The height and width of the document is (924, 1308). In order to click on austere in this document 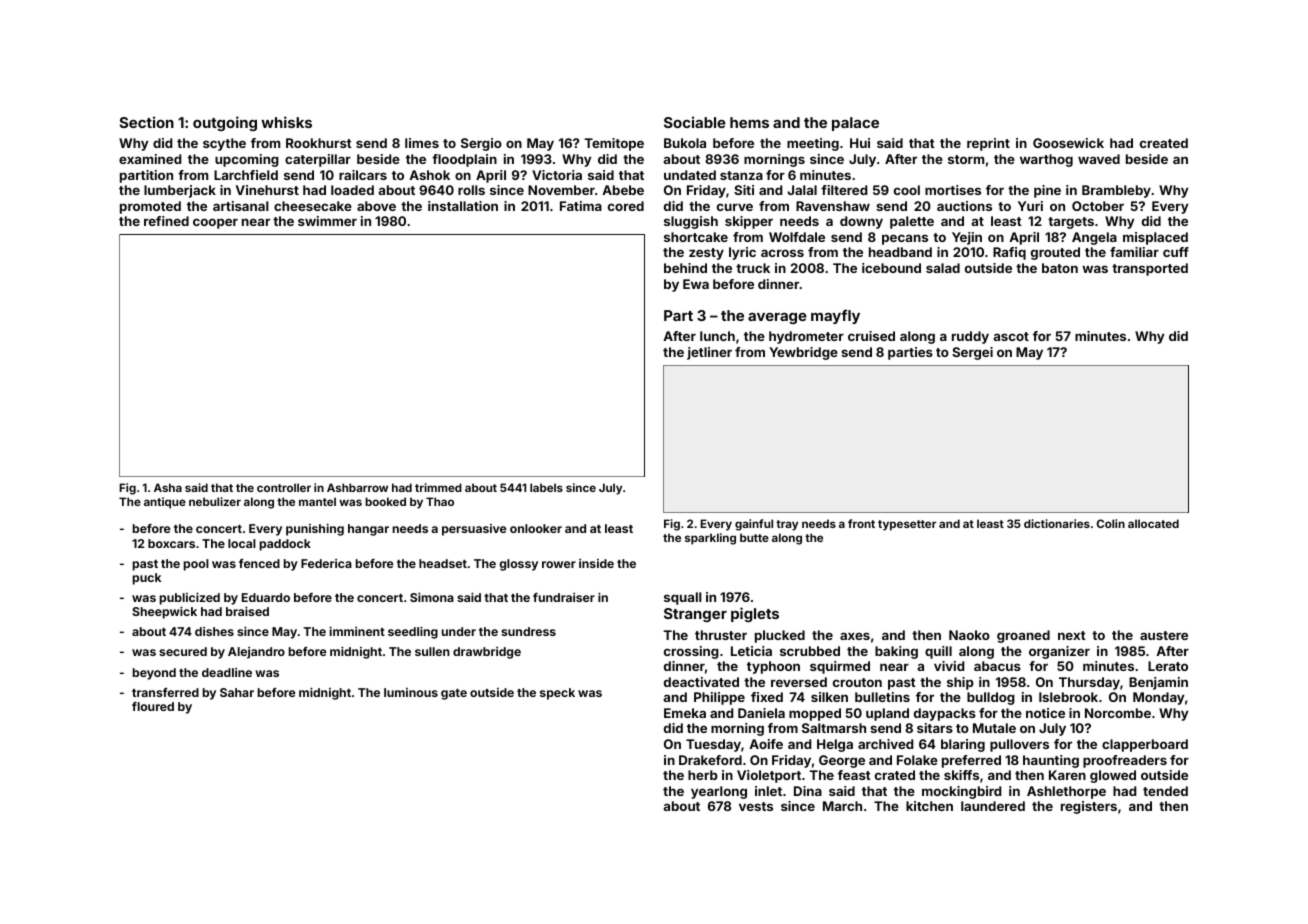, I will do `click(1164, 635)`.
